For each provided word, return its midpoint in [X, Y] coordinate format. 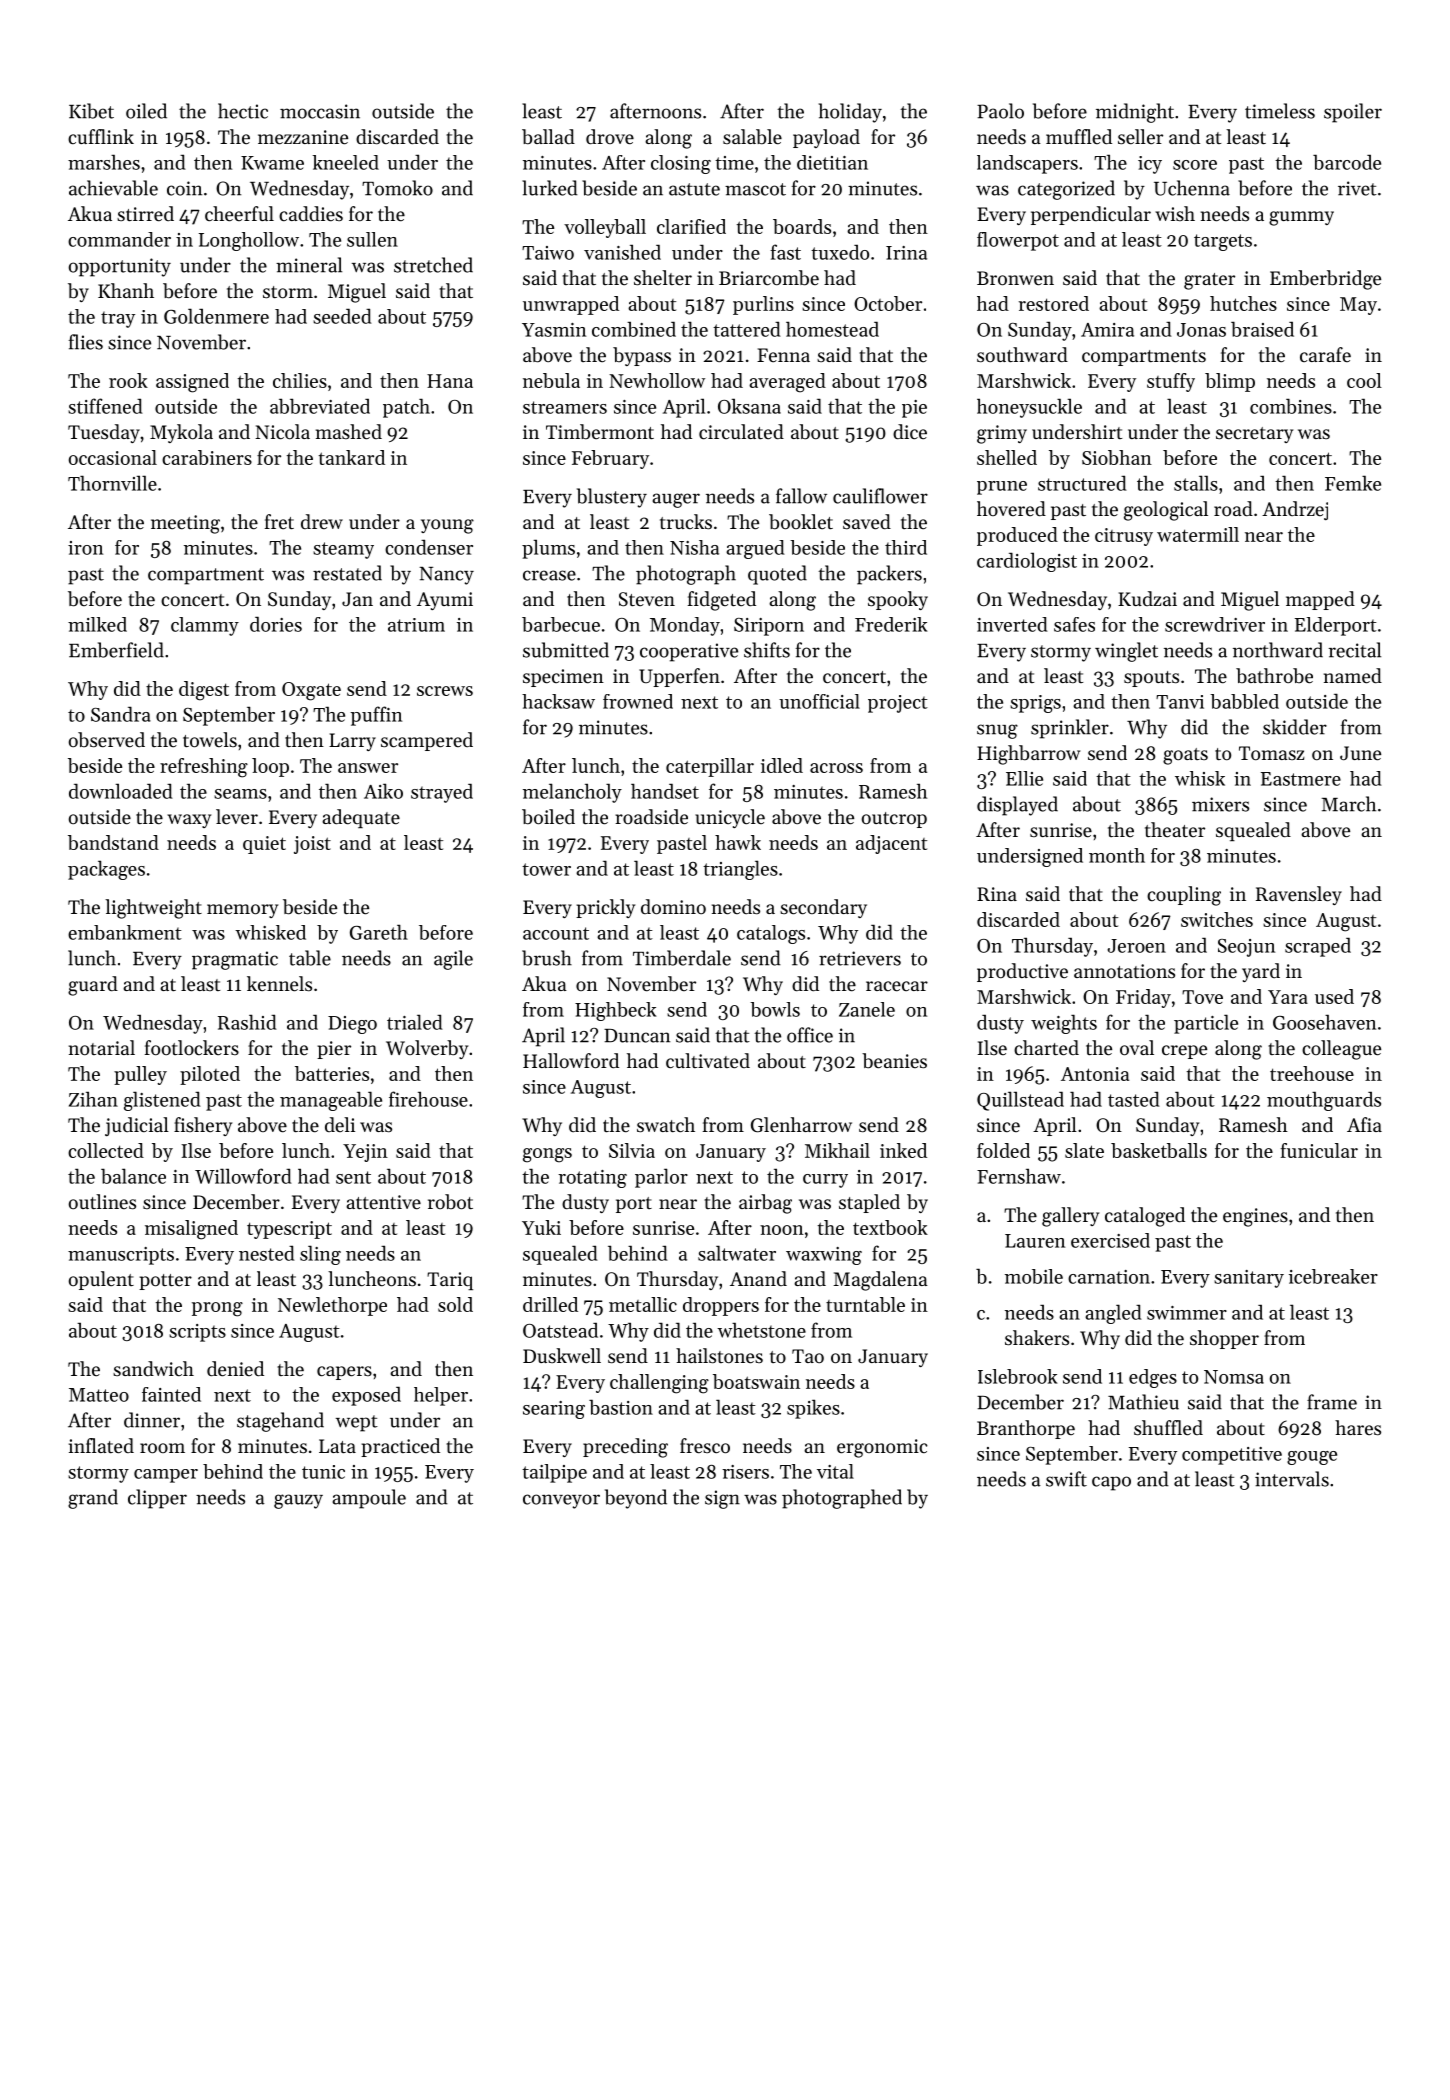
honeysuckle [1029, 408]
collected [106, 1150]
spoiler [1353, 113]
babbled [1244, 701]
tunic [323, 1472]
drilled [550, 1304]
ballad [548, 137]
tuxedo [840, 252]
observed [107, 740]
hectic [243, 111]
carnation [1109, 1277]
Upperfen [679, 677]
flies [86, 342]
